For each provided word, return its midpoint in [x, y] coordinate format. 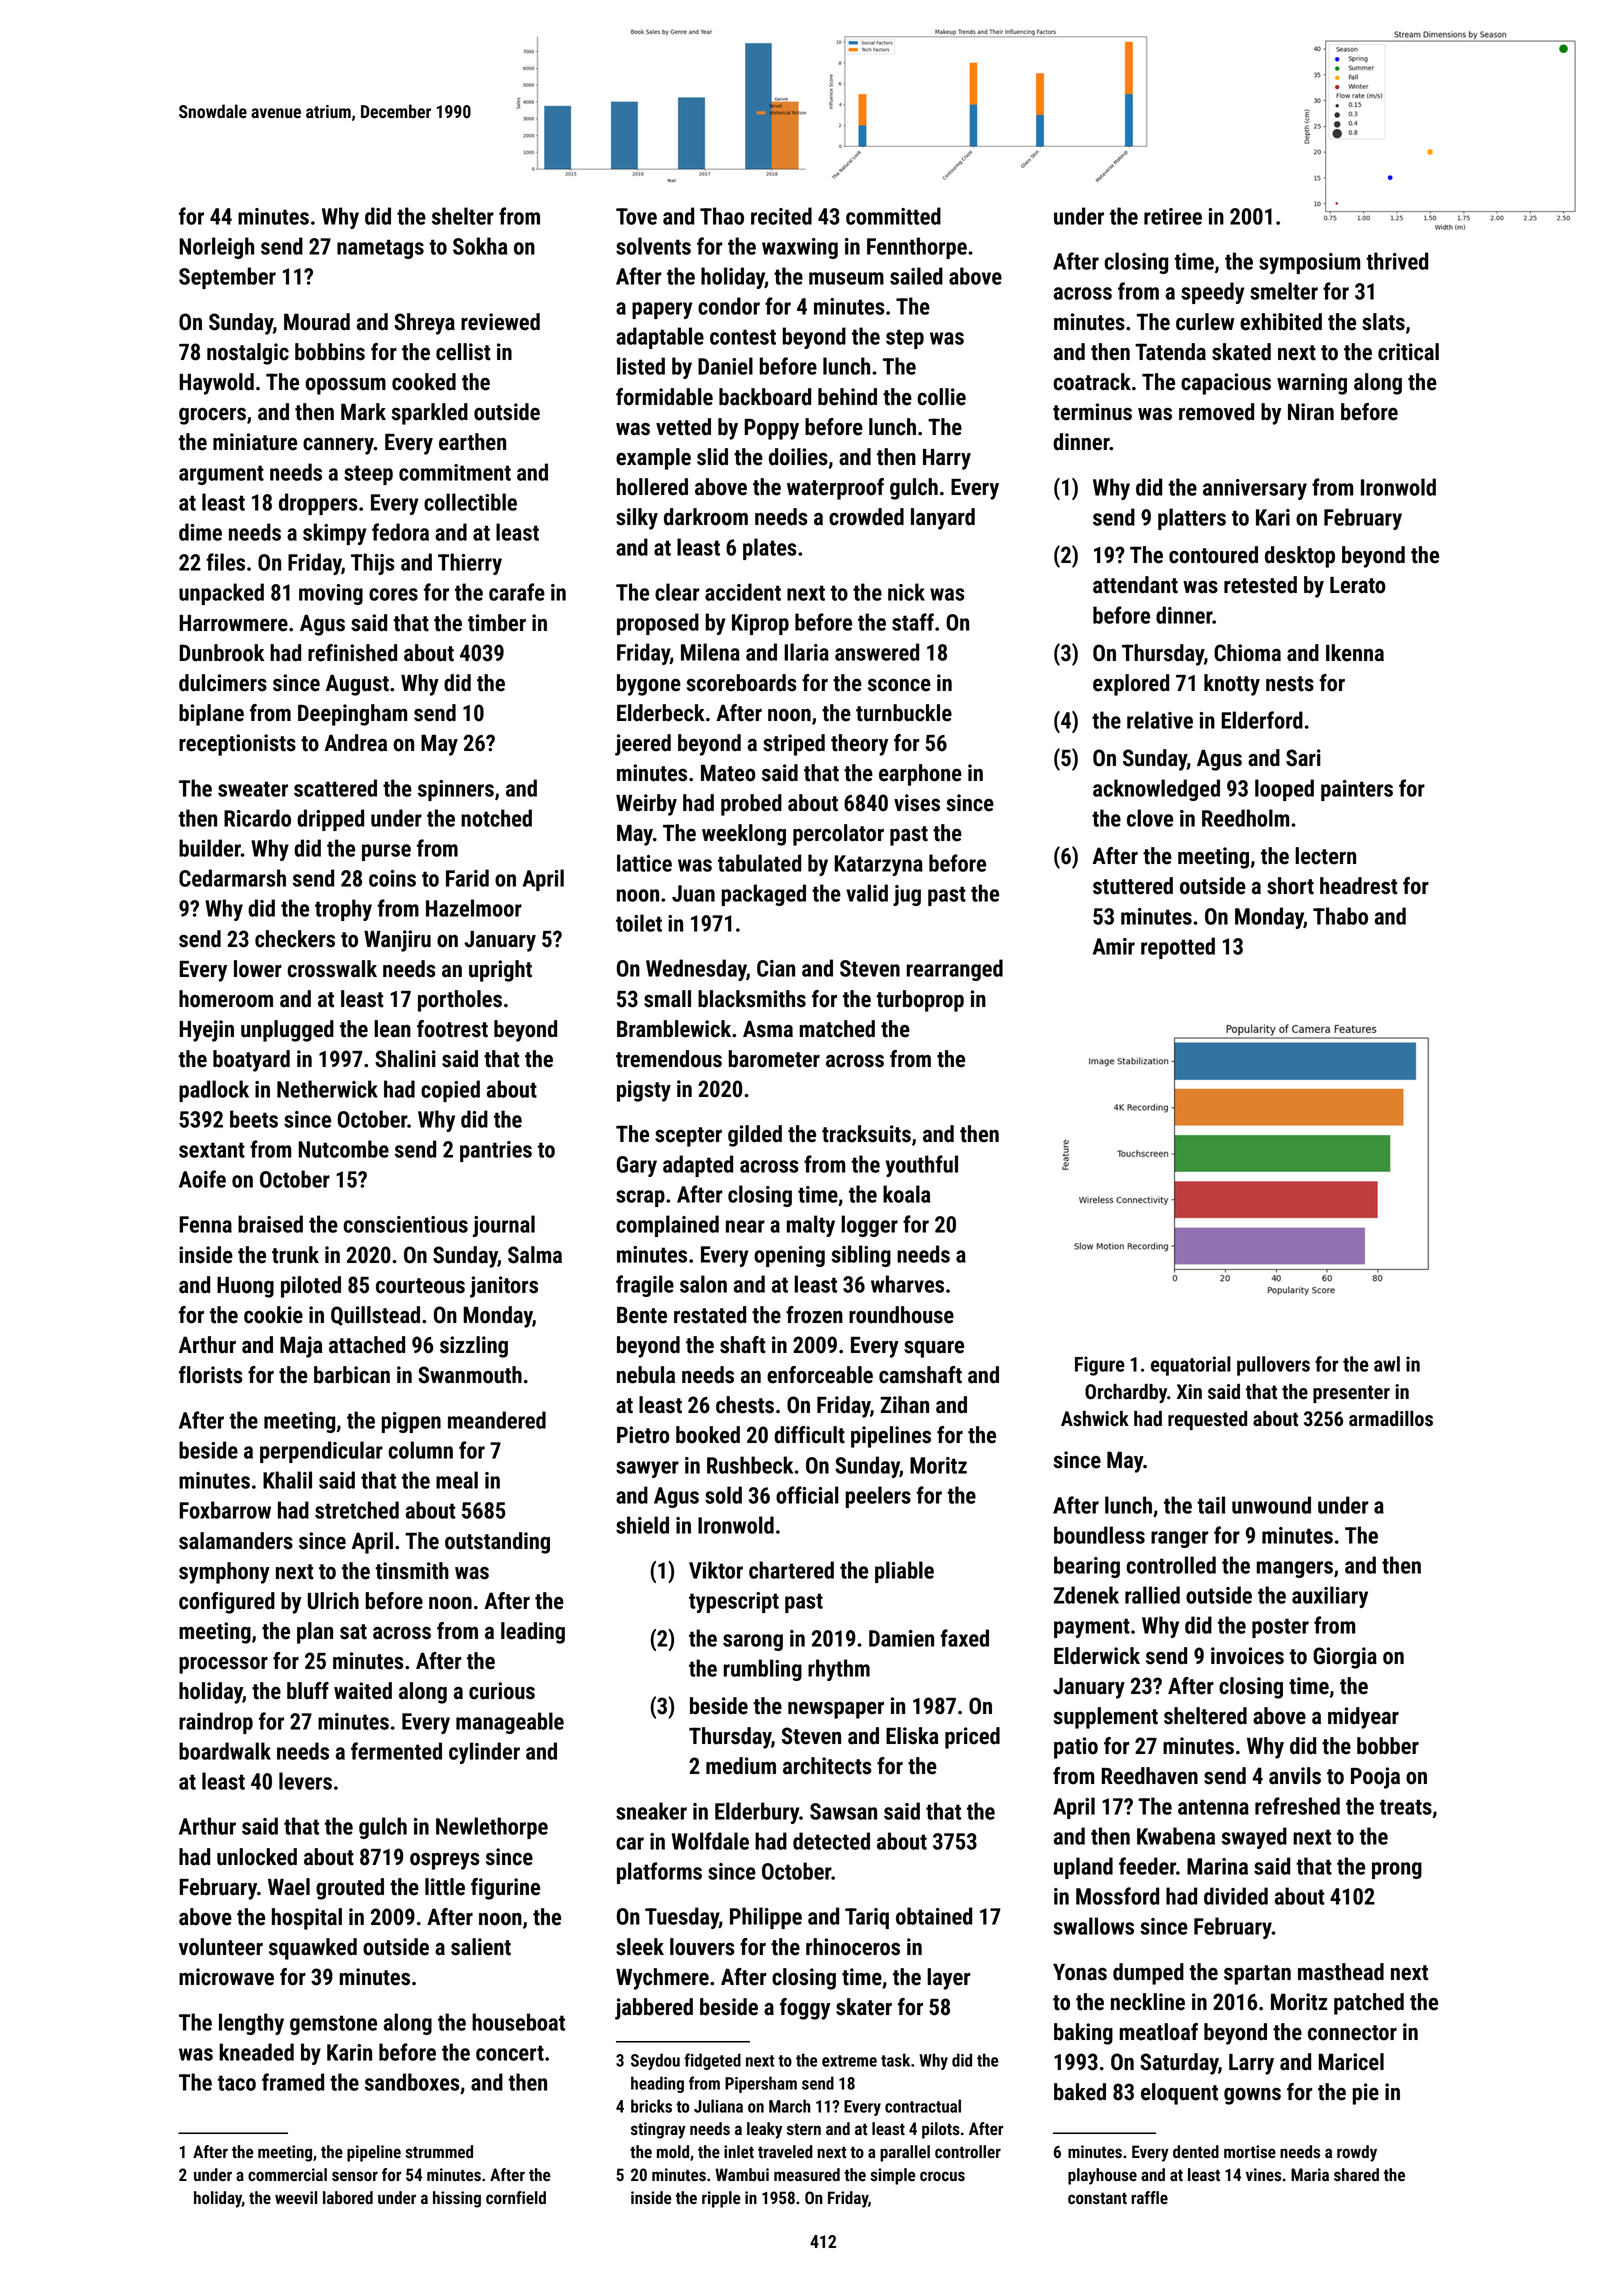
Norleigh [216, 248]
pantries [496, 1151]
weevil [296, 2197]
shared [1356, 2174]
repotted [1178, 948]
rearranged [954, 970]
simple [893, 2176]
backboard [765, 397]
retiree [1173, 216]
